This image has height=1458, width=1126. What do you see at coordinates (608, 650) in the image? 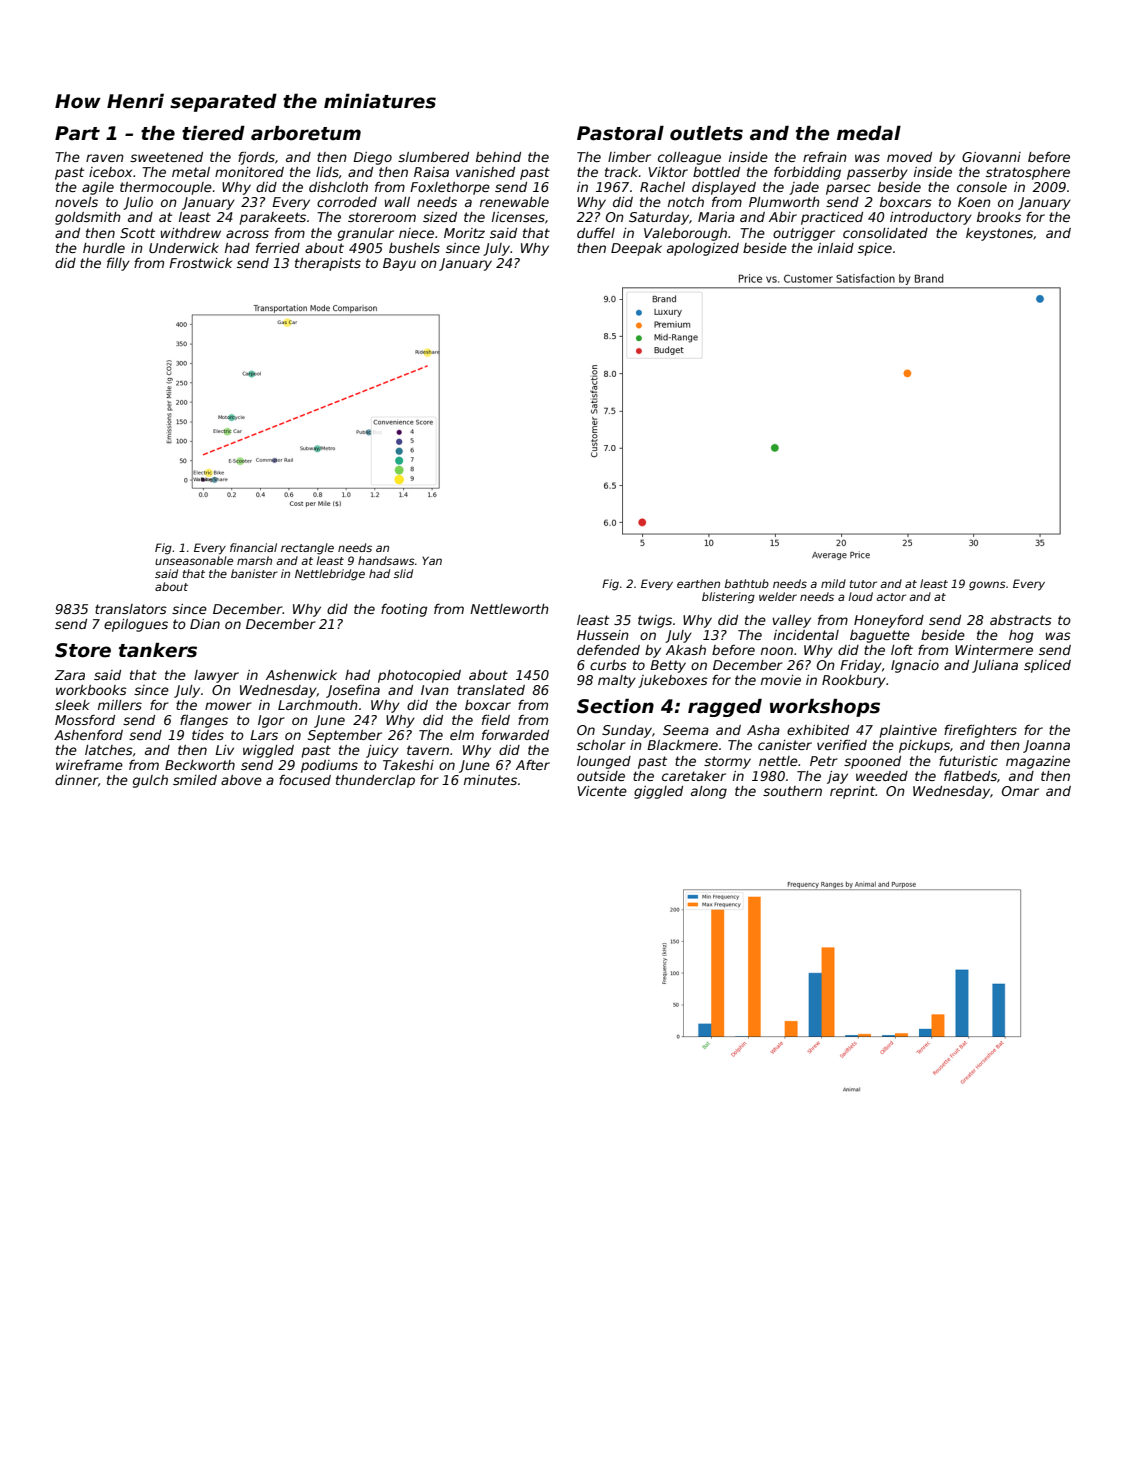
I see `defended` at bounding box center [608, 650].
